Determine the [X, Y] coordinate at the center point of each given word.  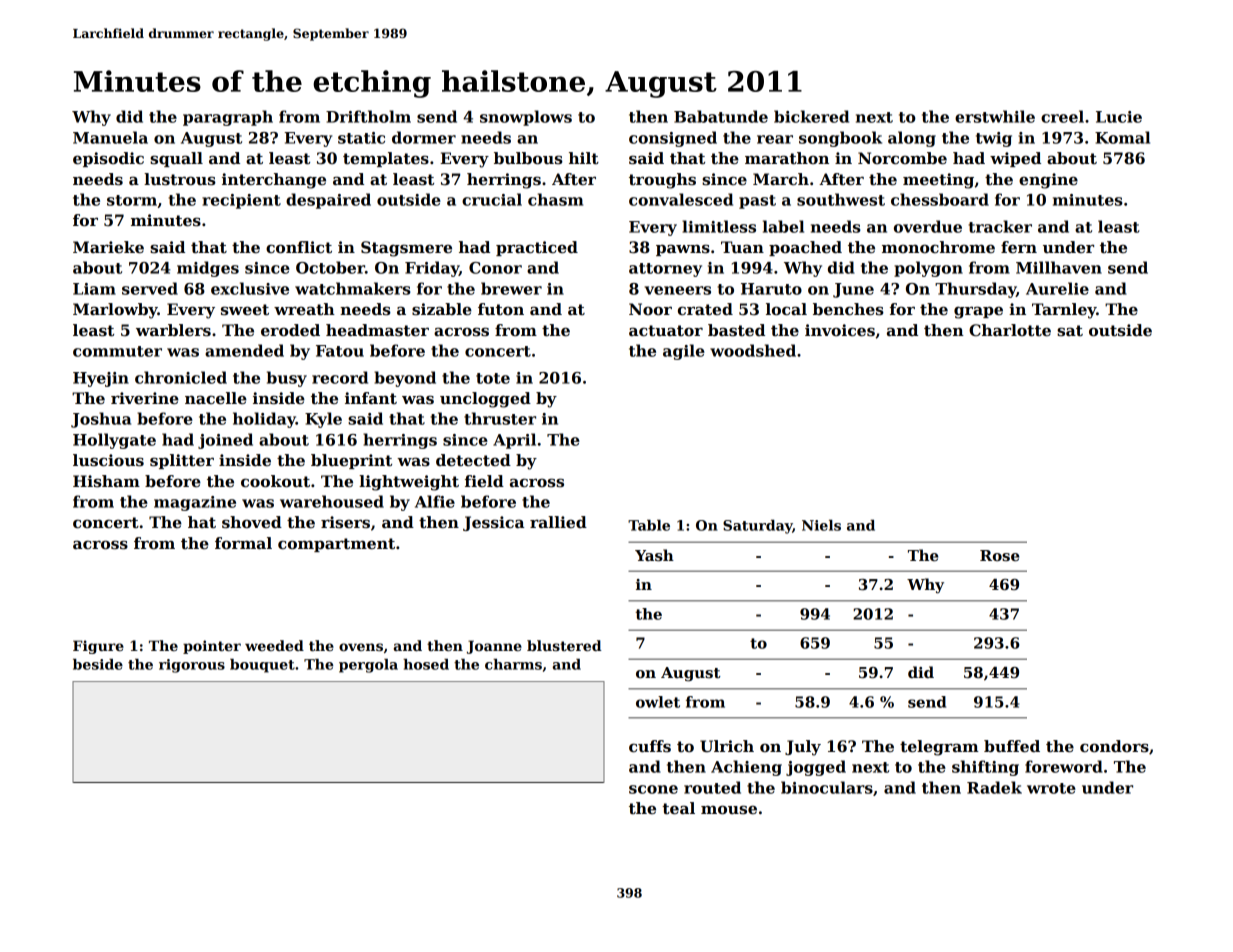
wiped [1015, 159]
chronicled [181, 377]
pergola [368, 666]
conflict [299, 247]
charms [513, 664]
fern [1019, 247]
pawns [683, 250]
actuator [666, 331]
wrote [1051, 788]
